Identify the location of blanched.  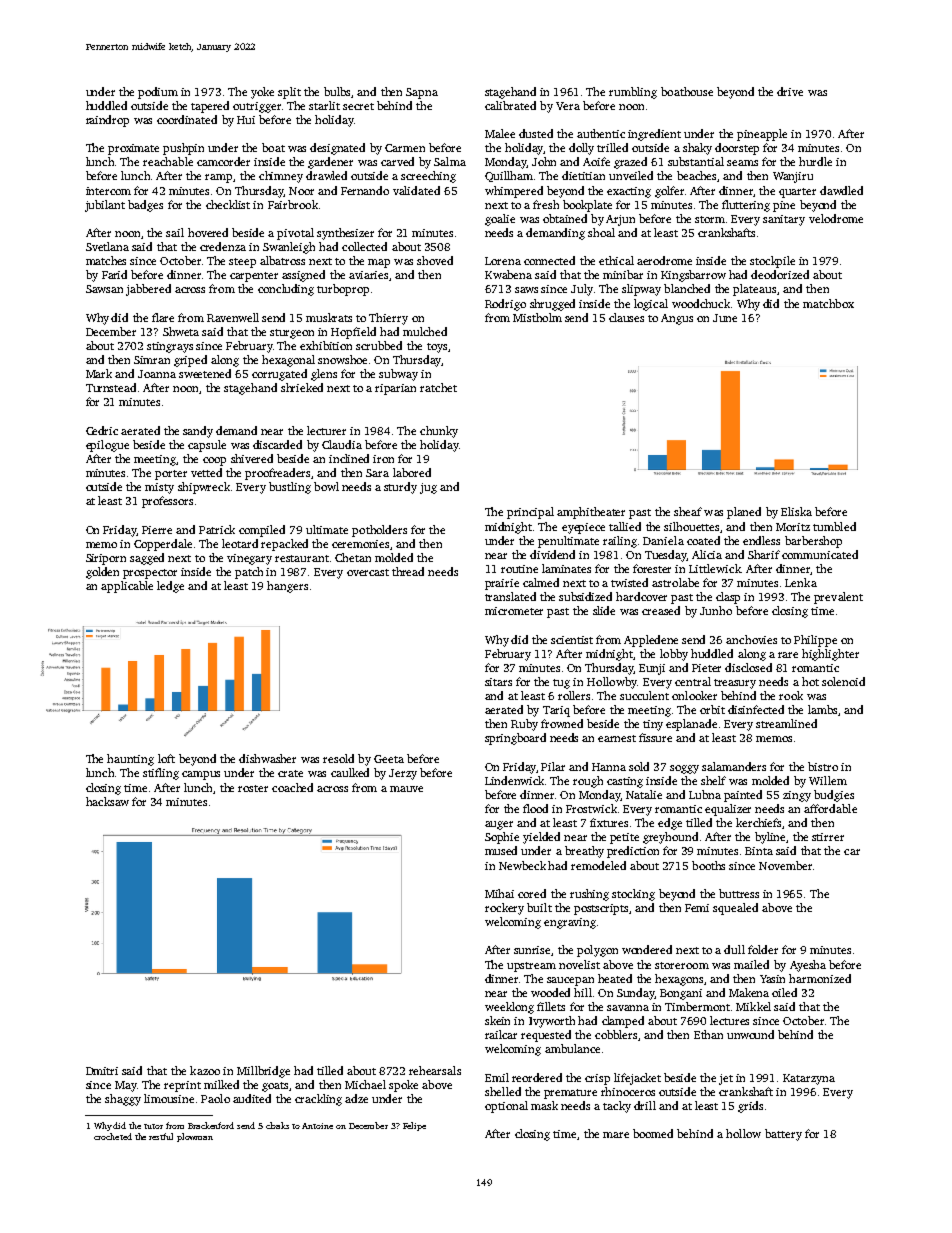
(687, 288).
